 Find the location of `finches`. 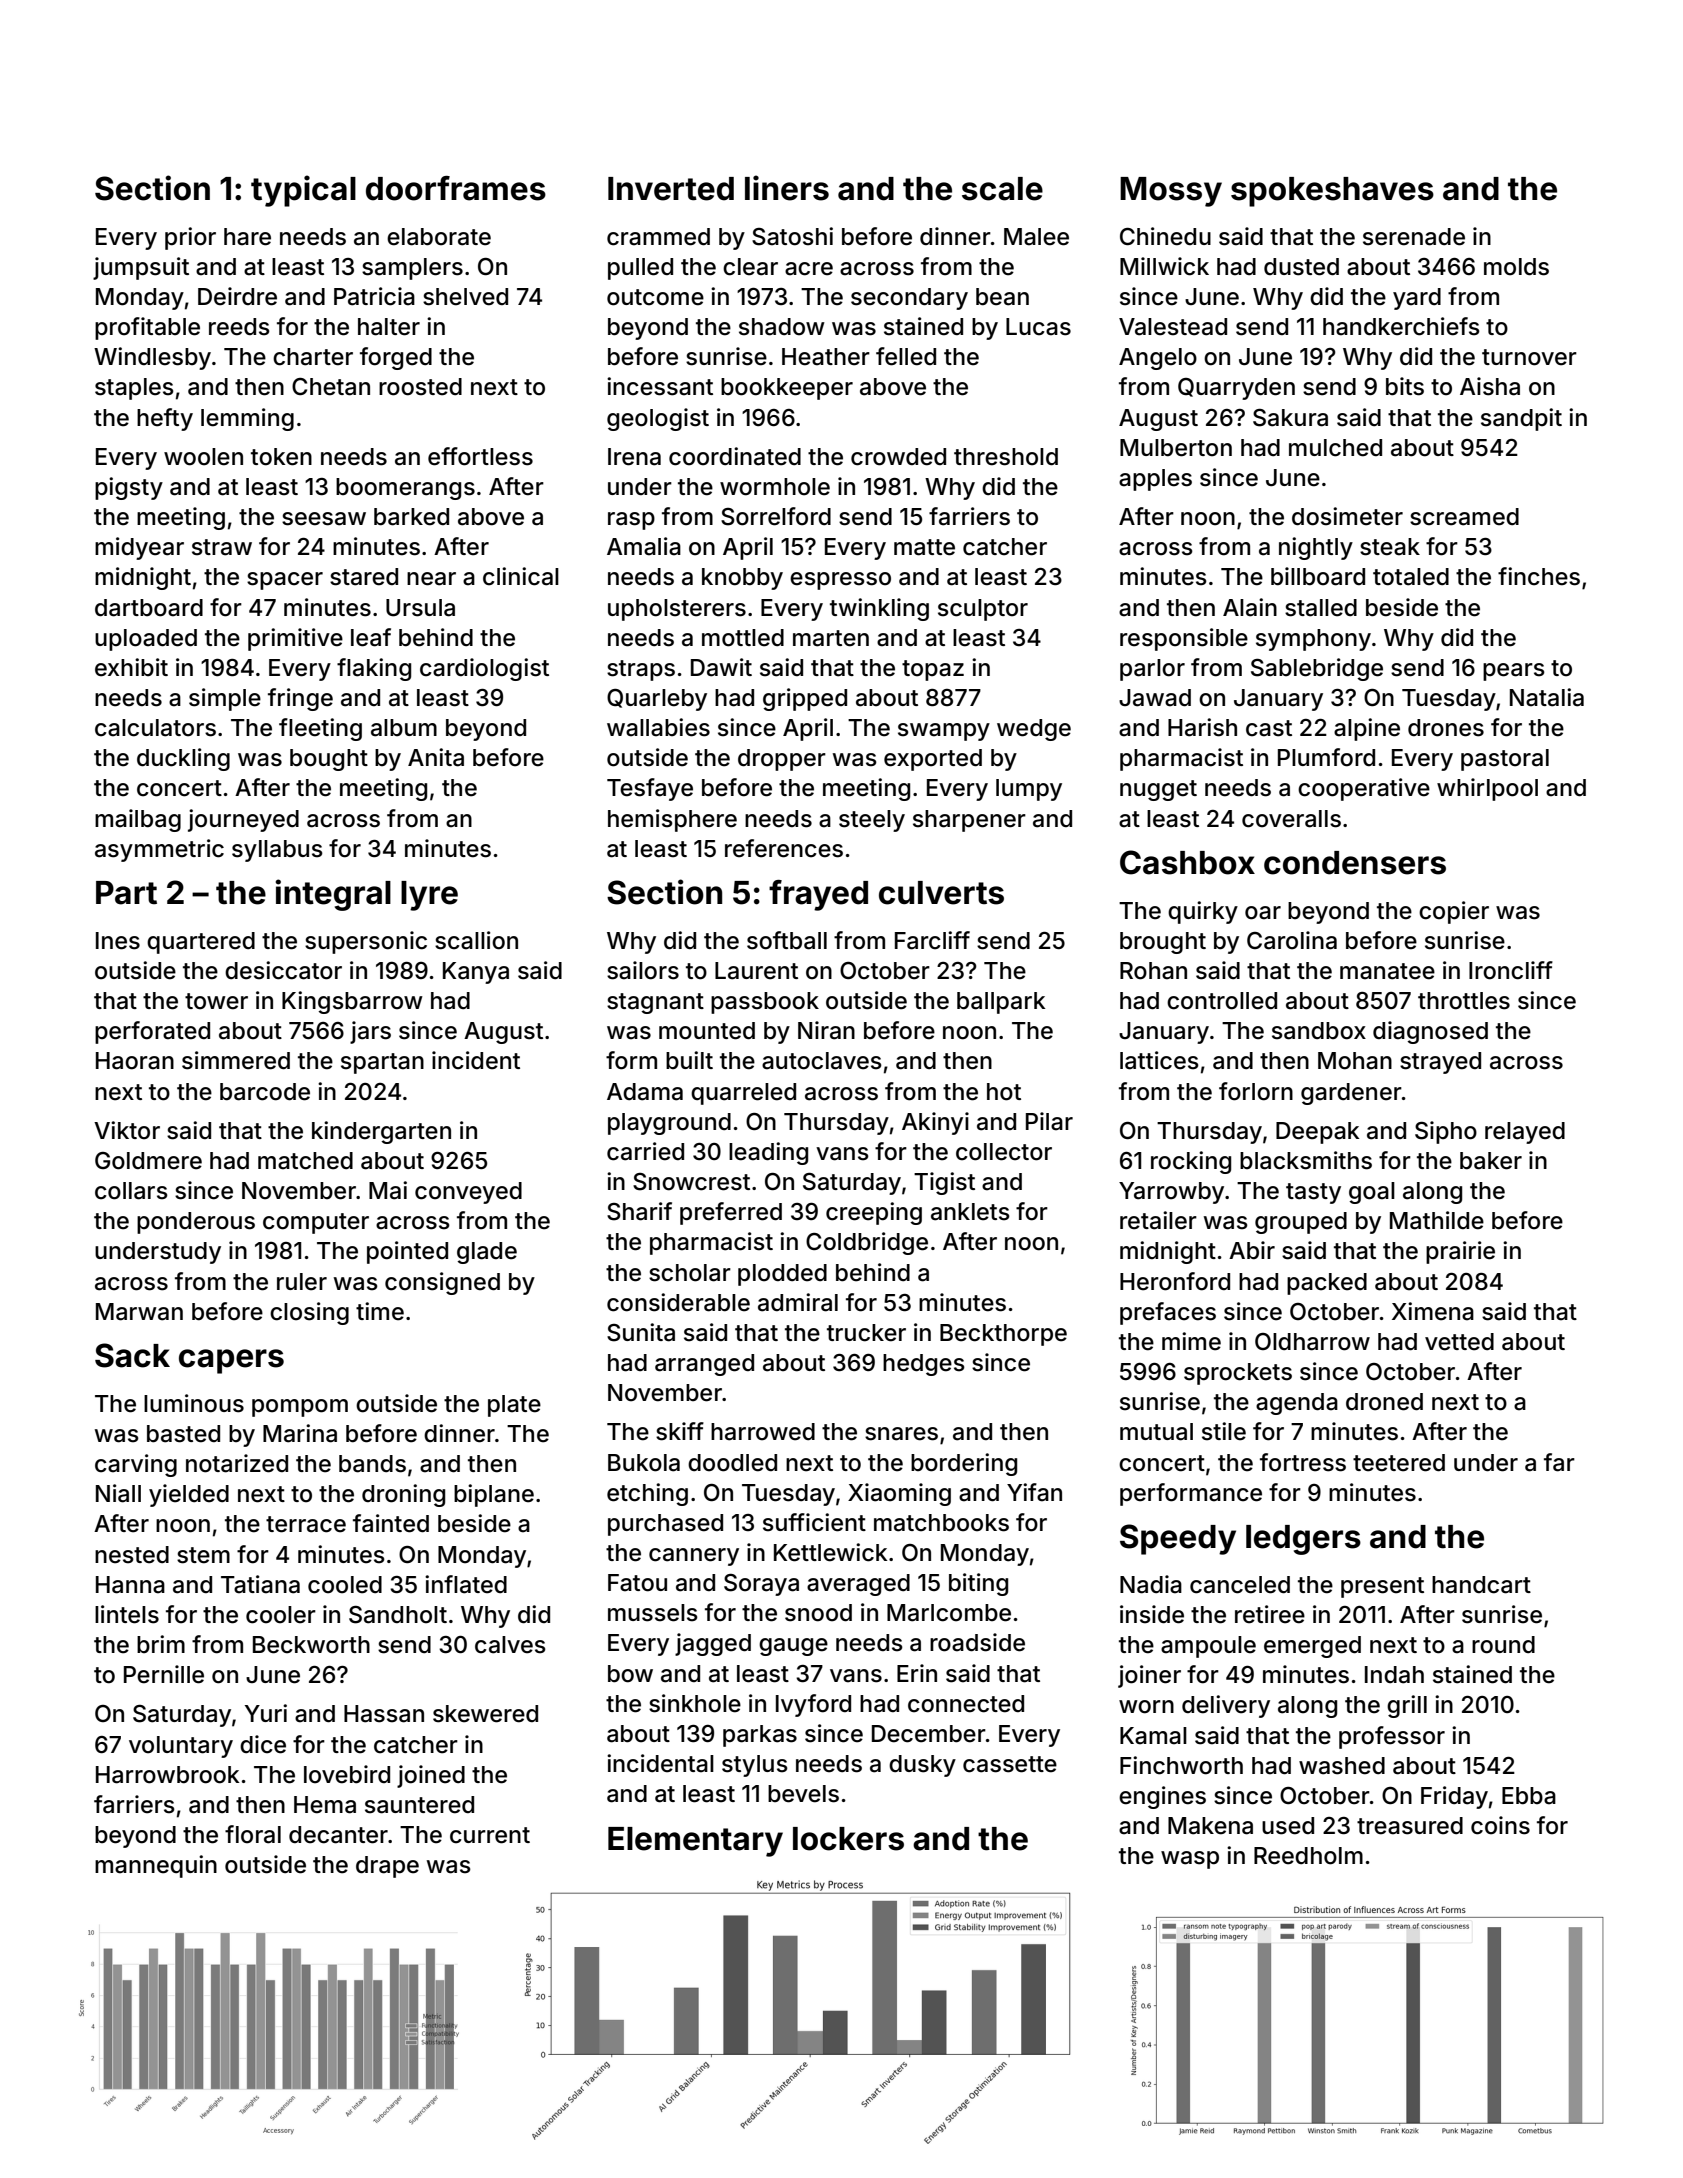

finches is located at coordinates (1539, 576).
